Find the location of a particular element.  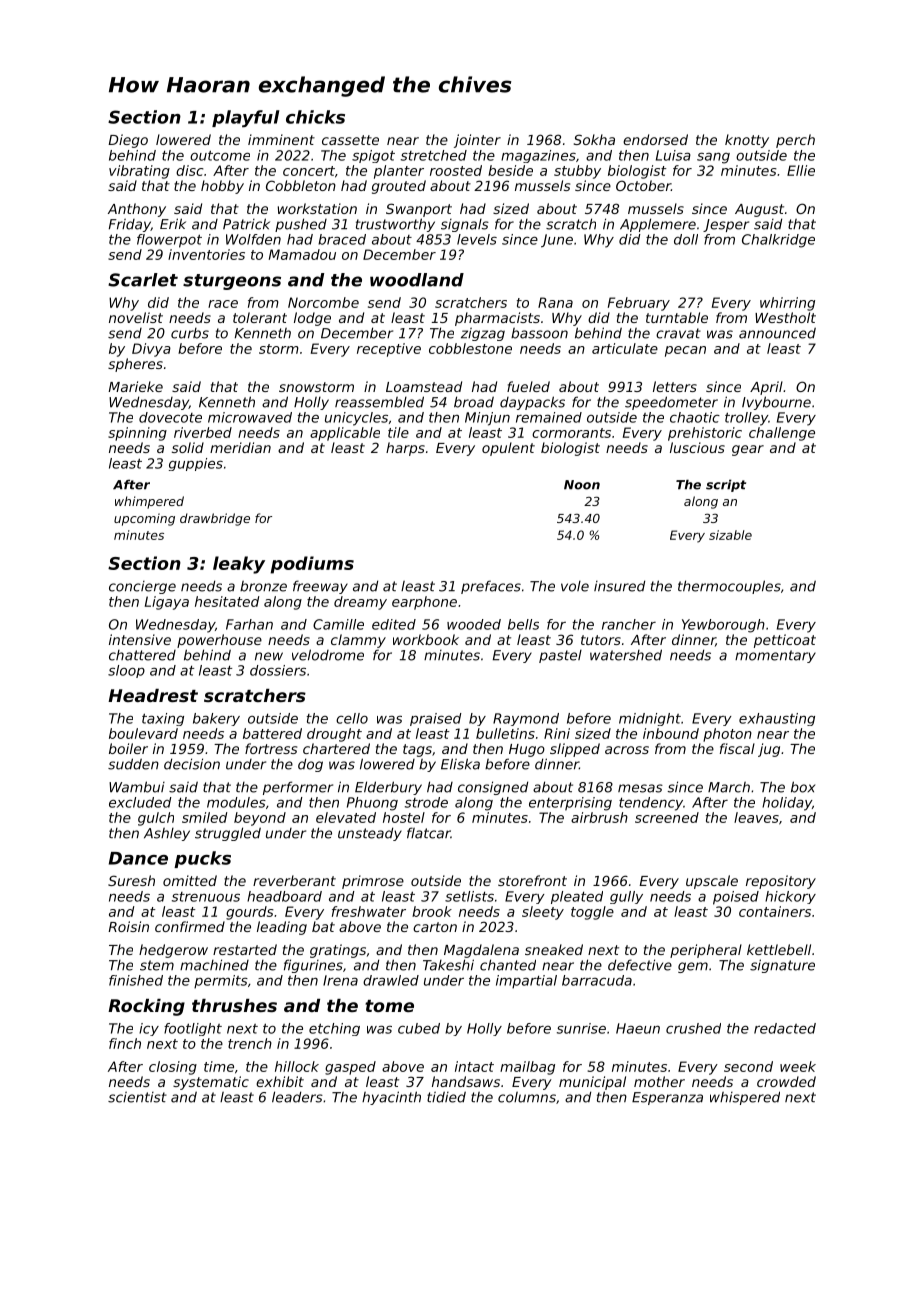

mesas is located at coordinates (640, 788).
